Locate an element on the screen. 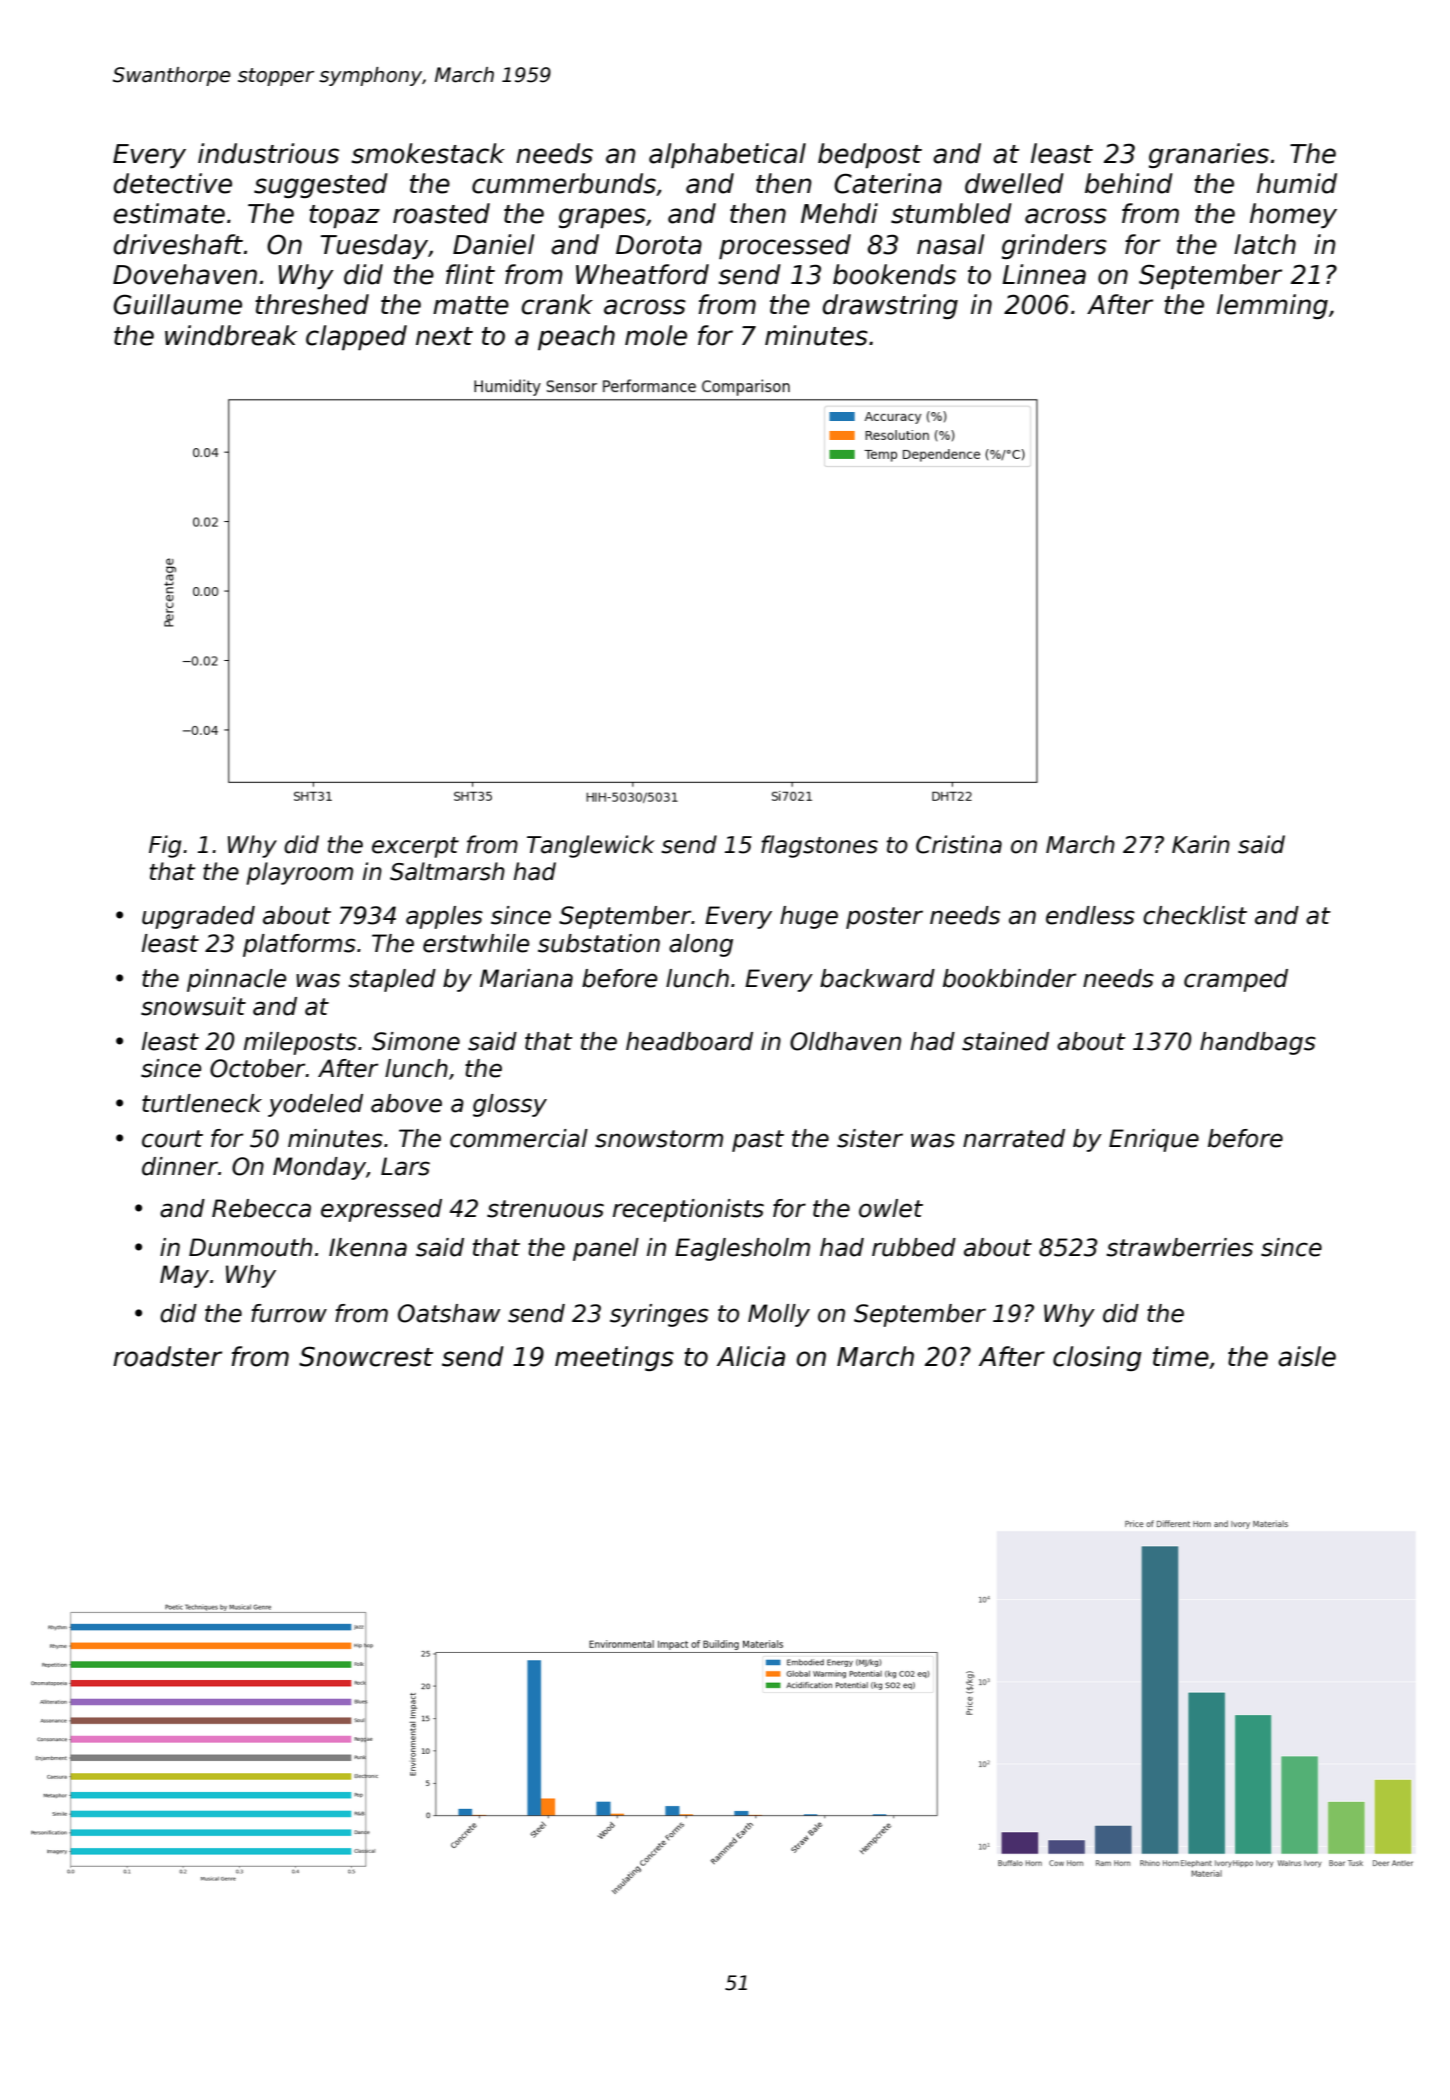  alphabetical is located at coordinates (727, 155).
